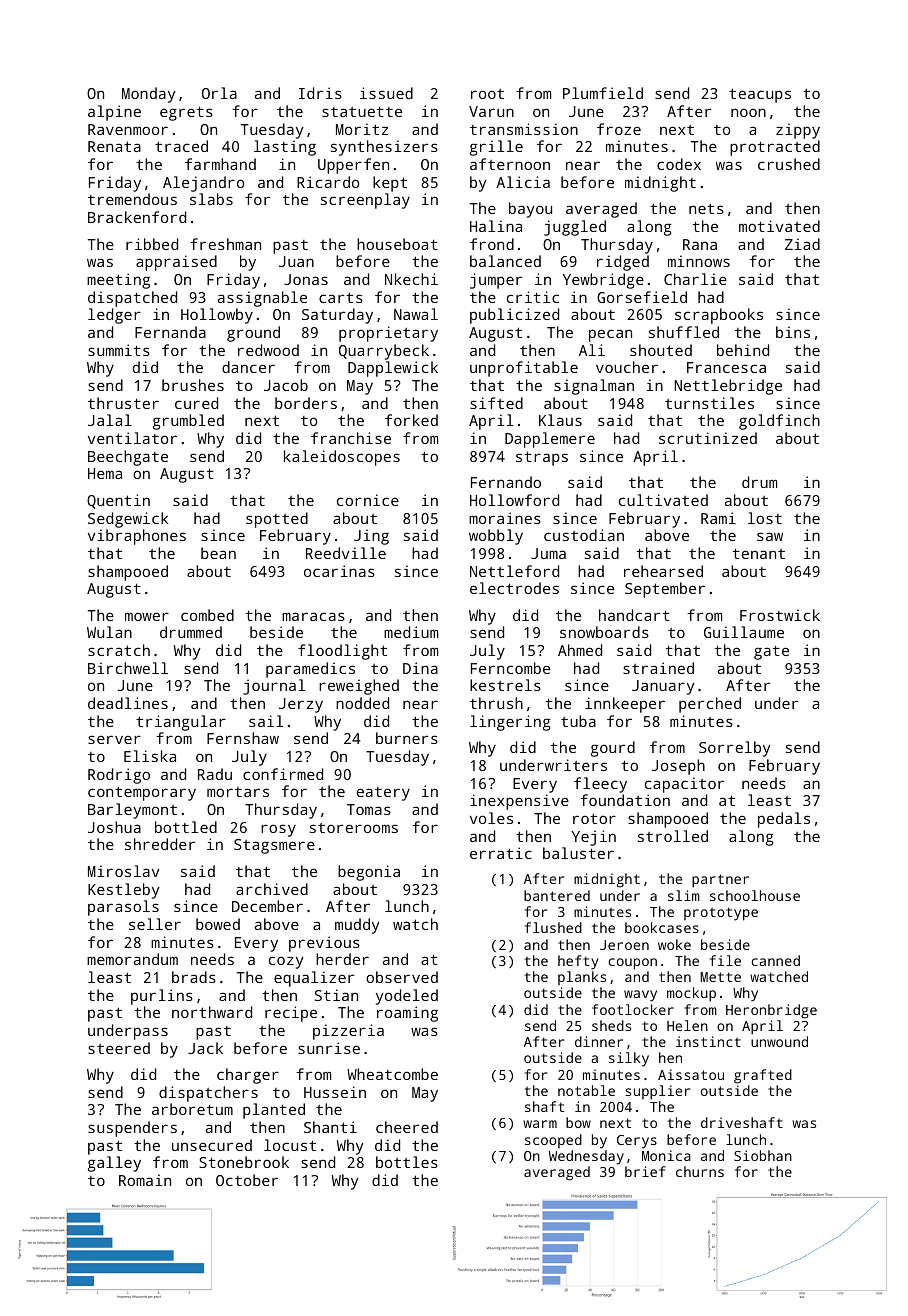 The width and height of the screenshot is (908, 1316). I want to click on teacups, so click(760, 95).
